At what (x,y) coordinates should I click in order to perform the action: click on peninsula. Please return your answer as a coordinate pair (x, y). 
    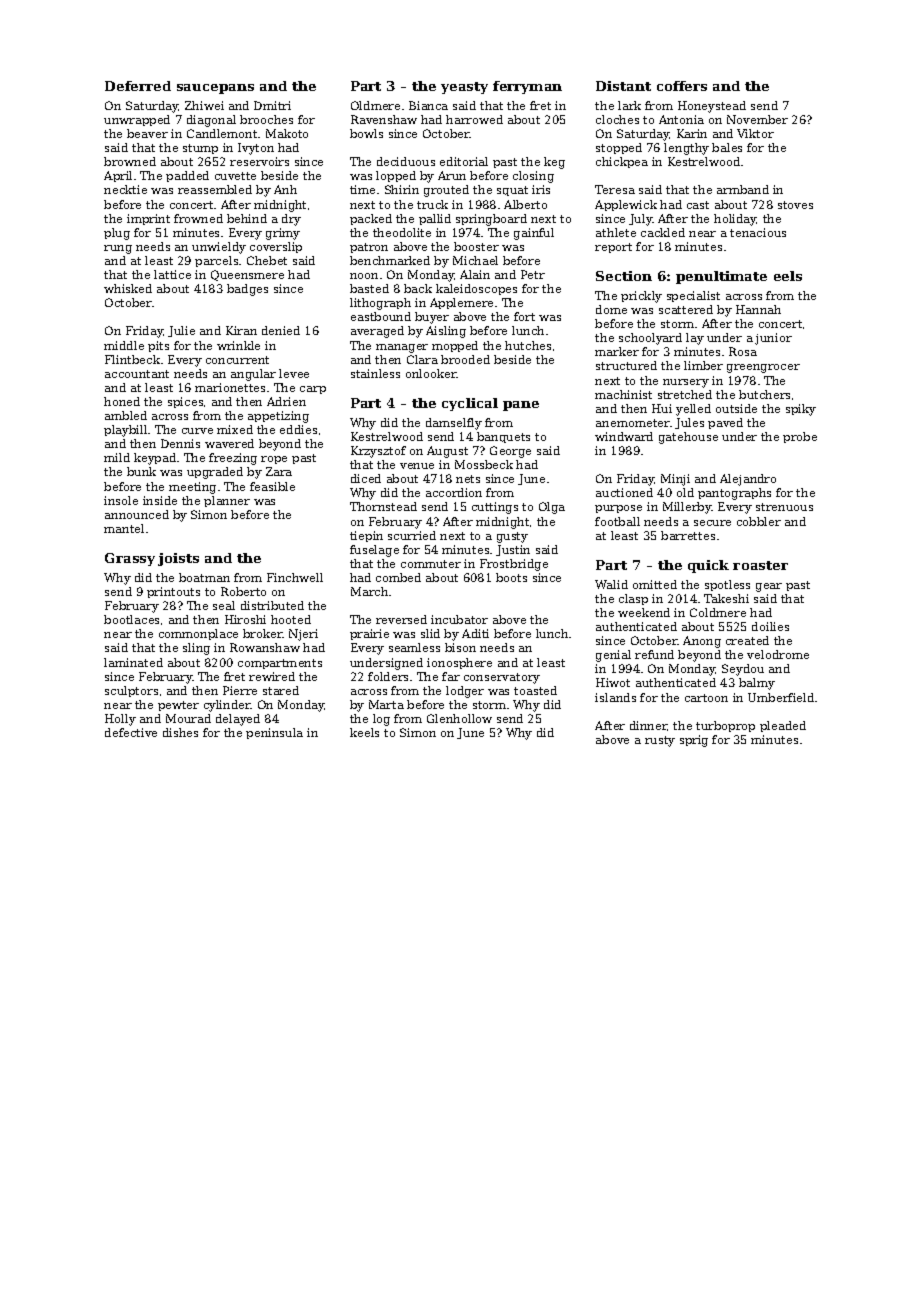
    Looking at the image, I should click on (274, 733).
